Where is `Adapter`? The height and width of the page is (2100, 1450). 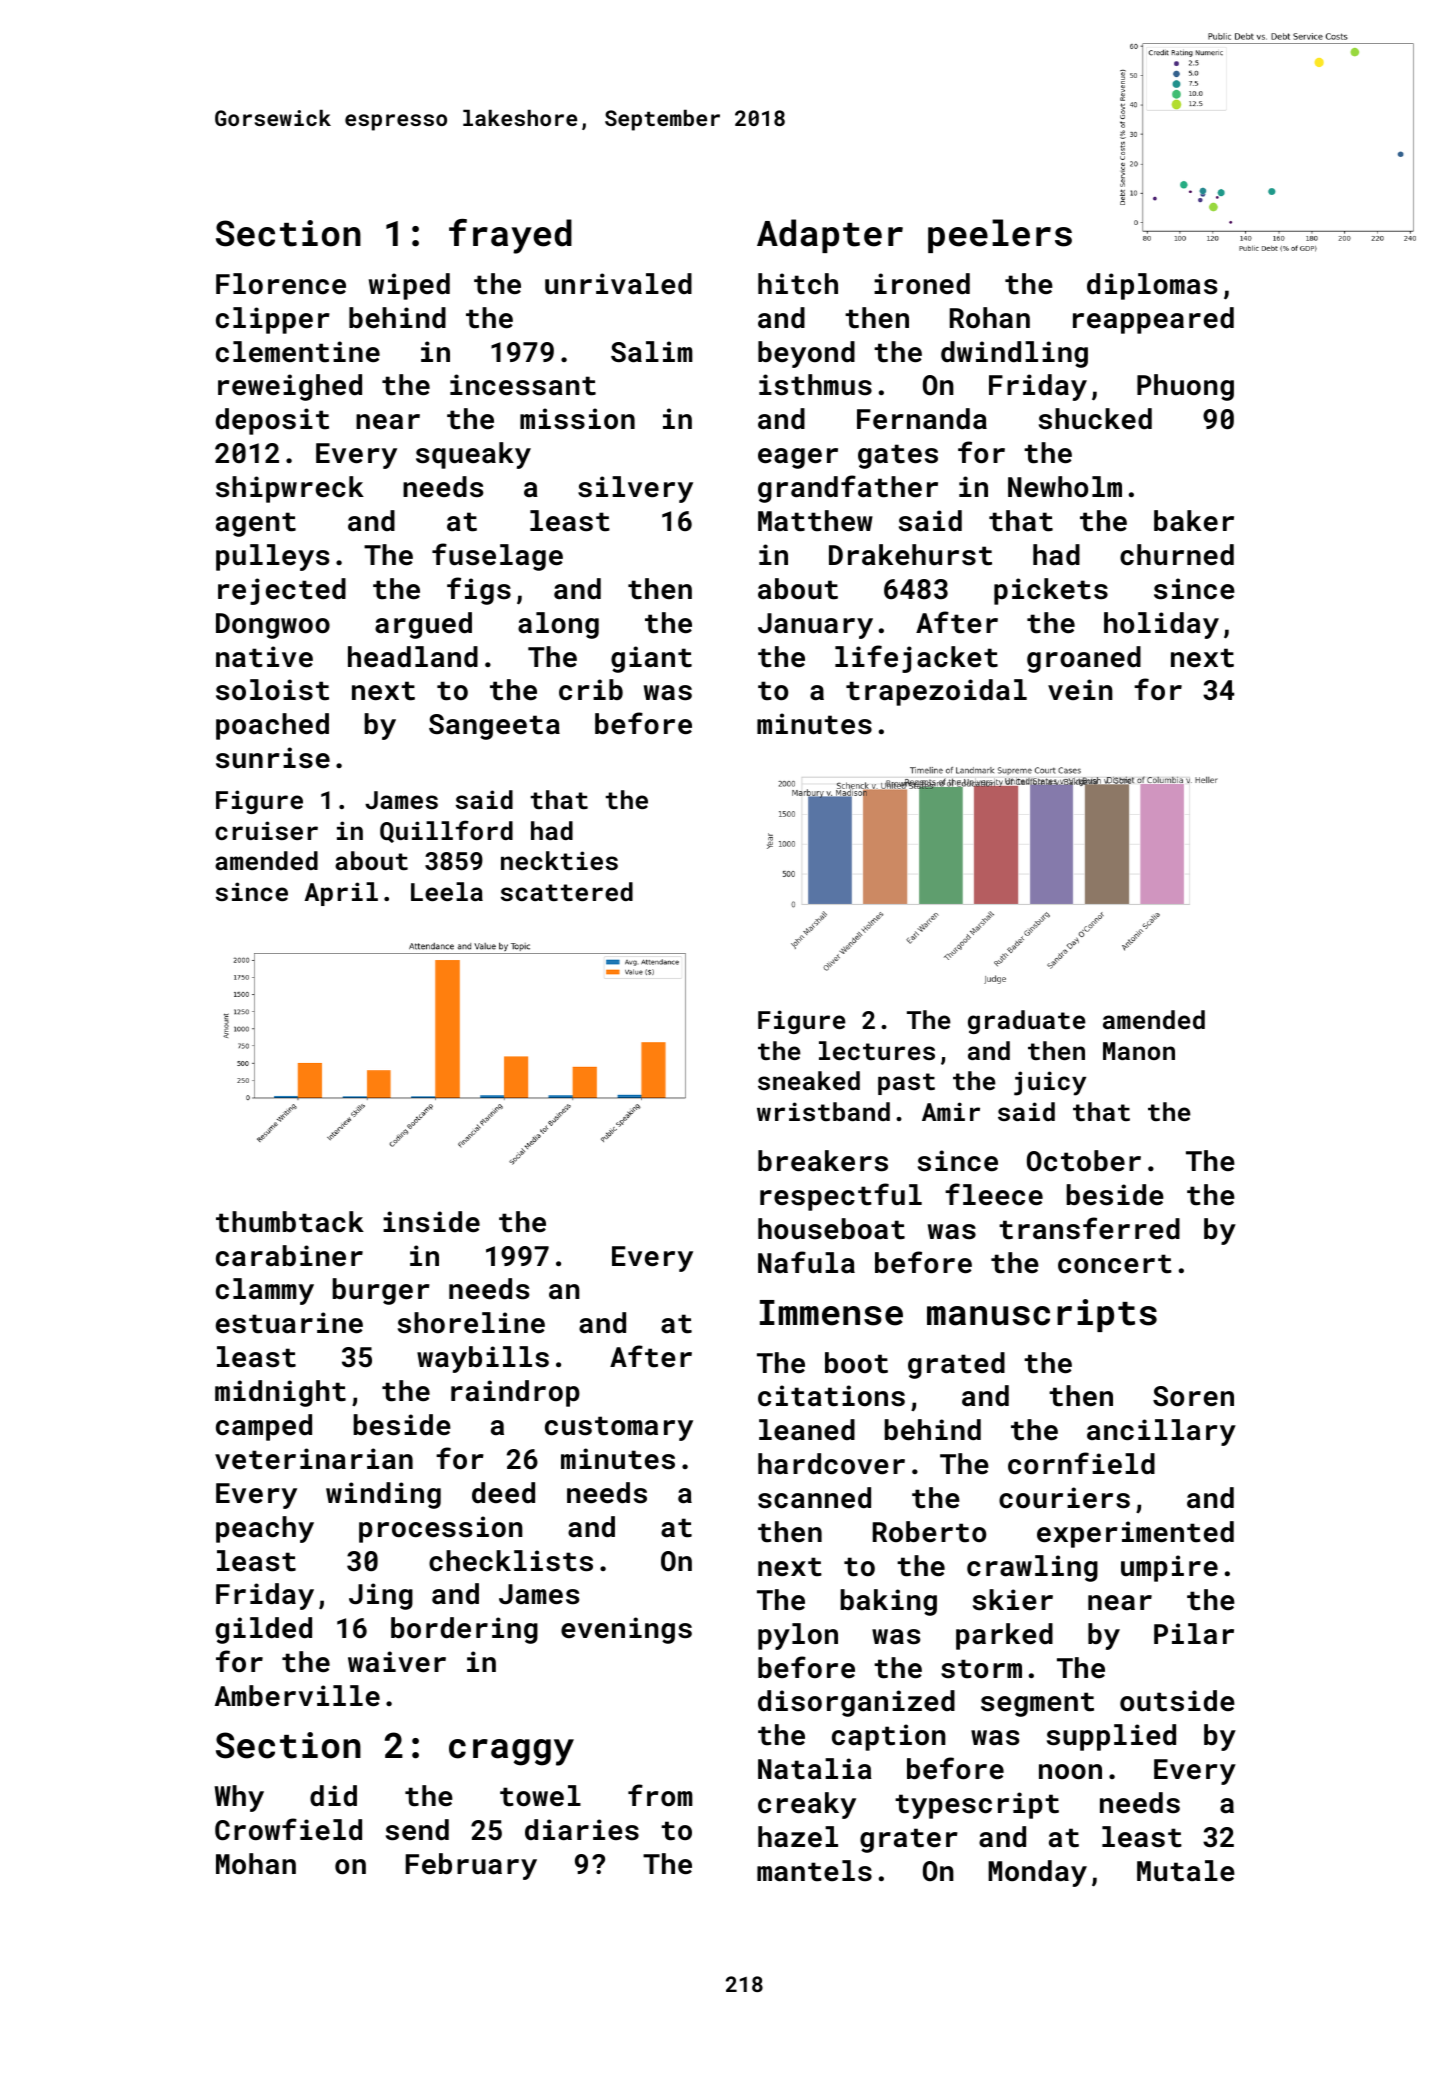 Adapter is located at coordinates (830, 236).
